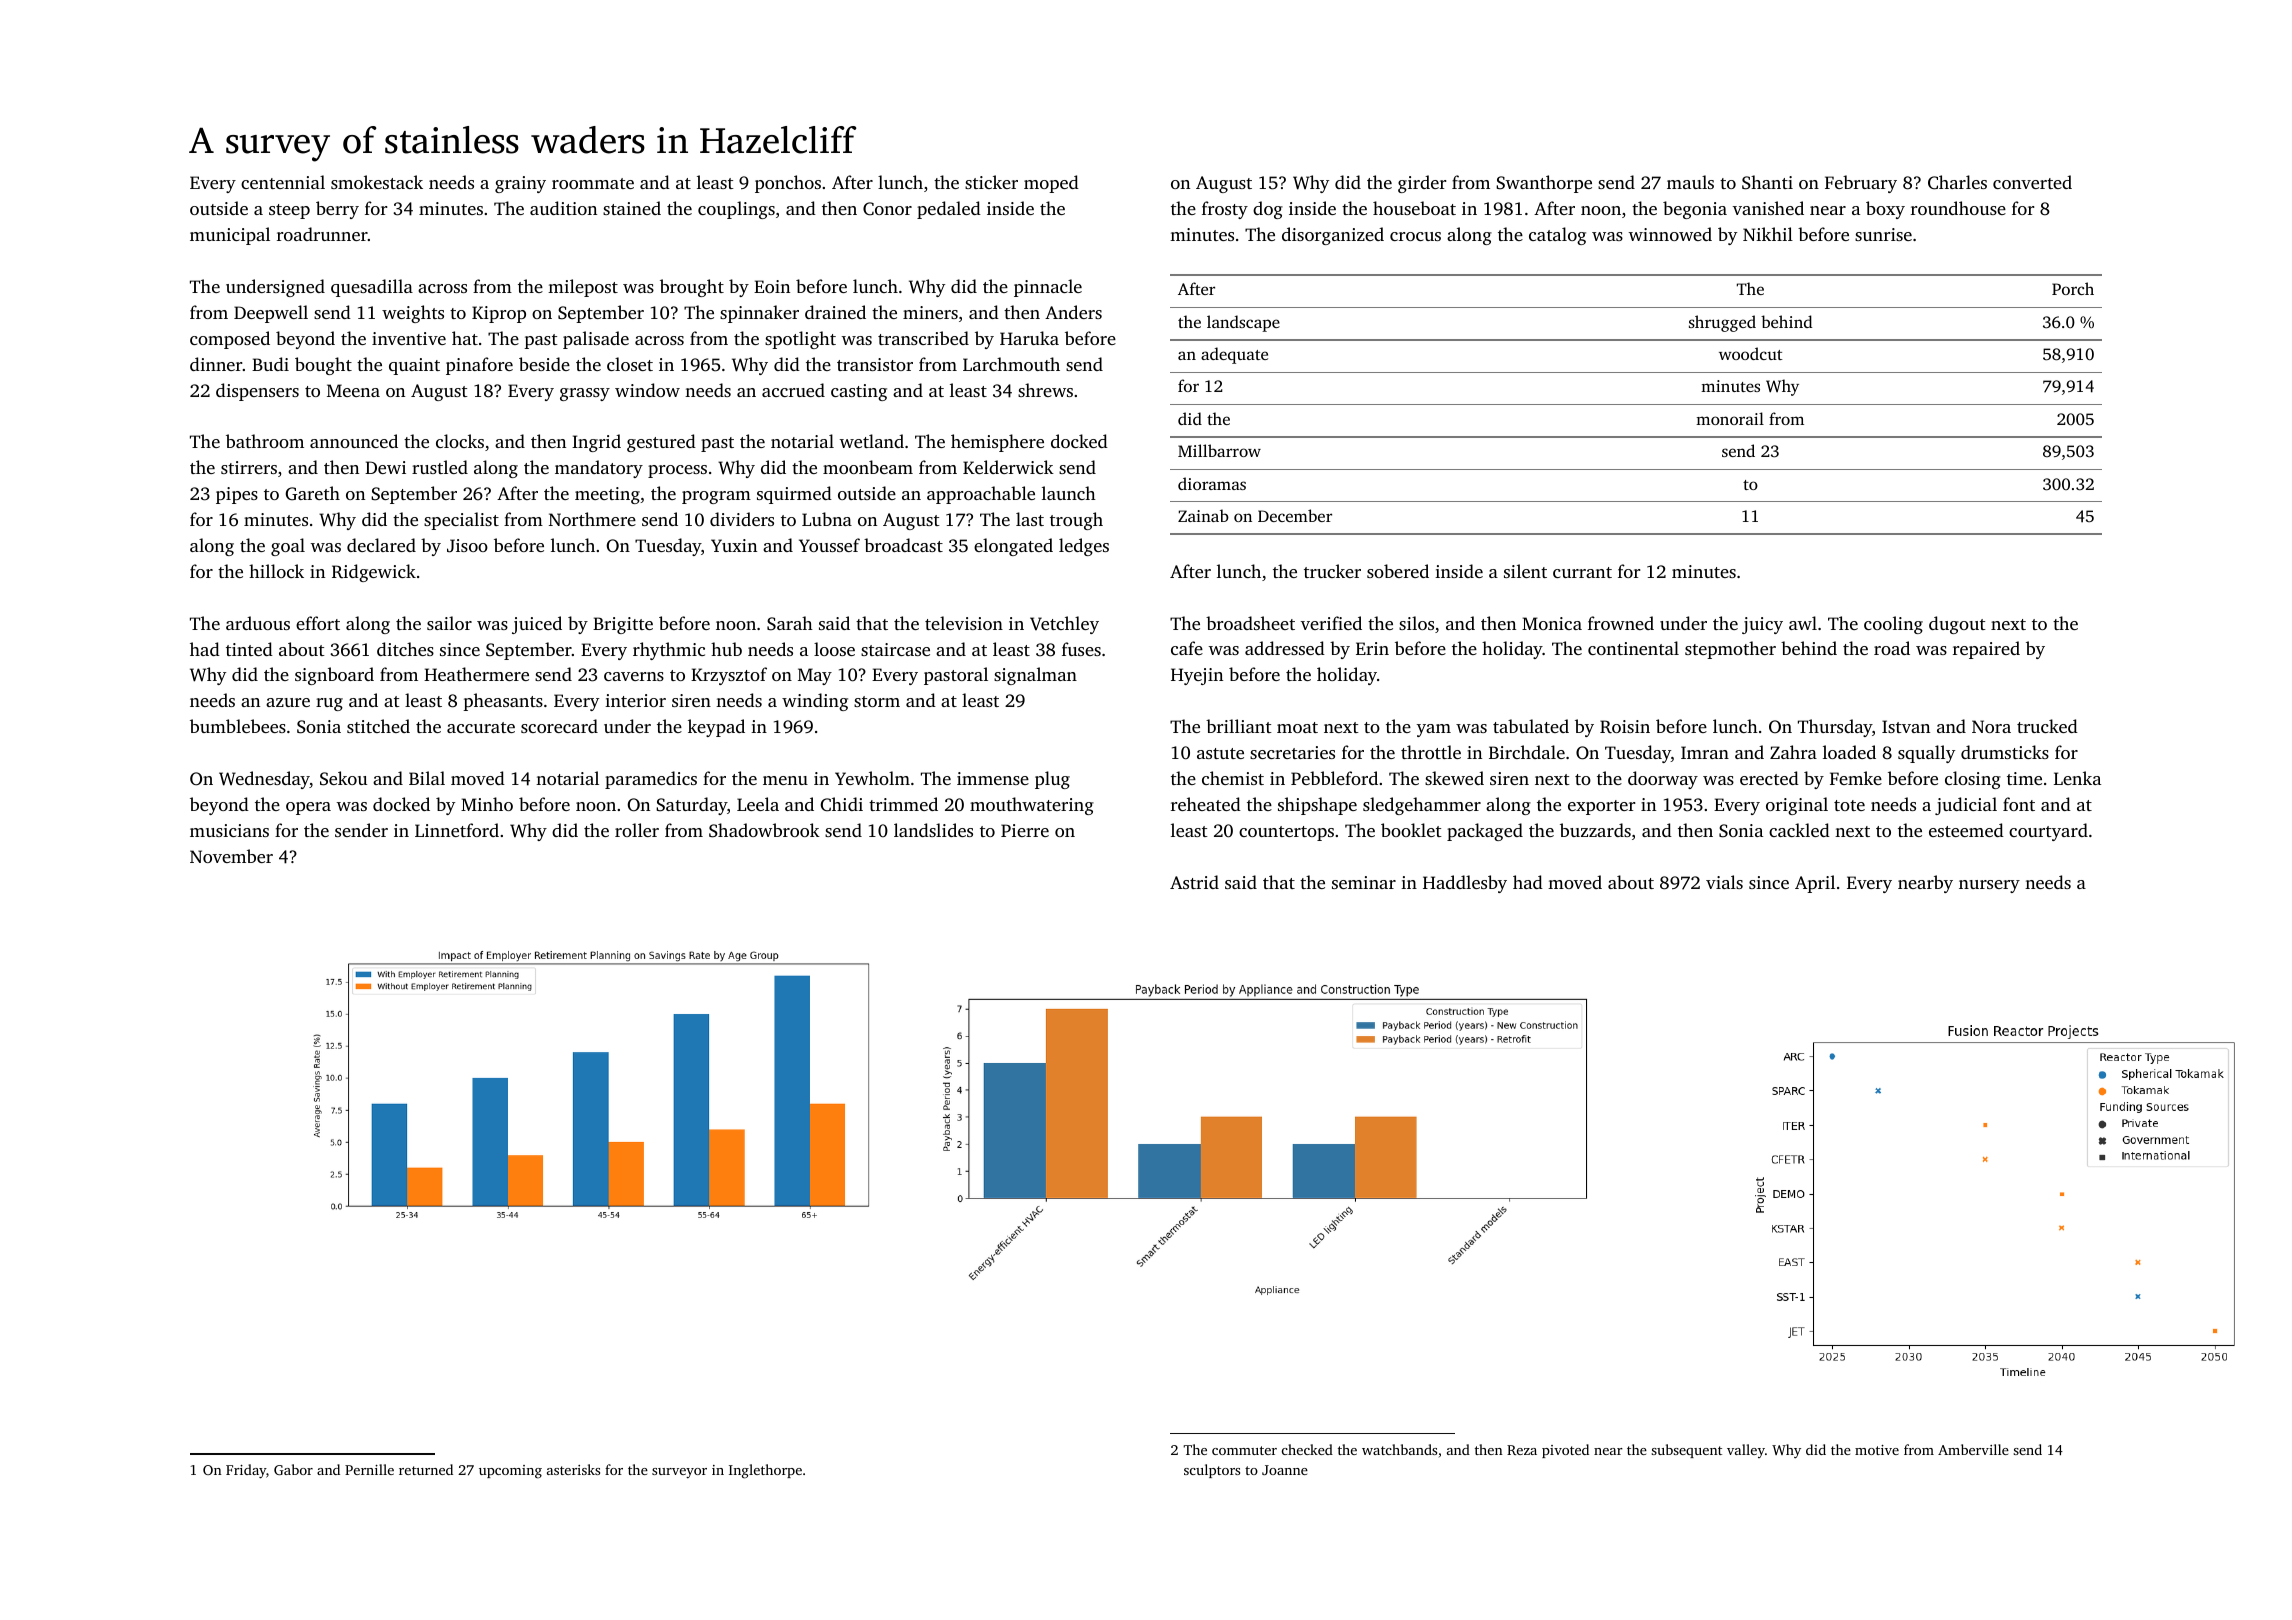 Image resolution: width=2292 pixels, height=1620 pixels. I want to click on musicians, so click(229, 830).
